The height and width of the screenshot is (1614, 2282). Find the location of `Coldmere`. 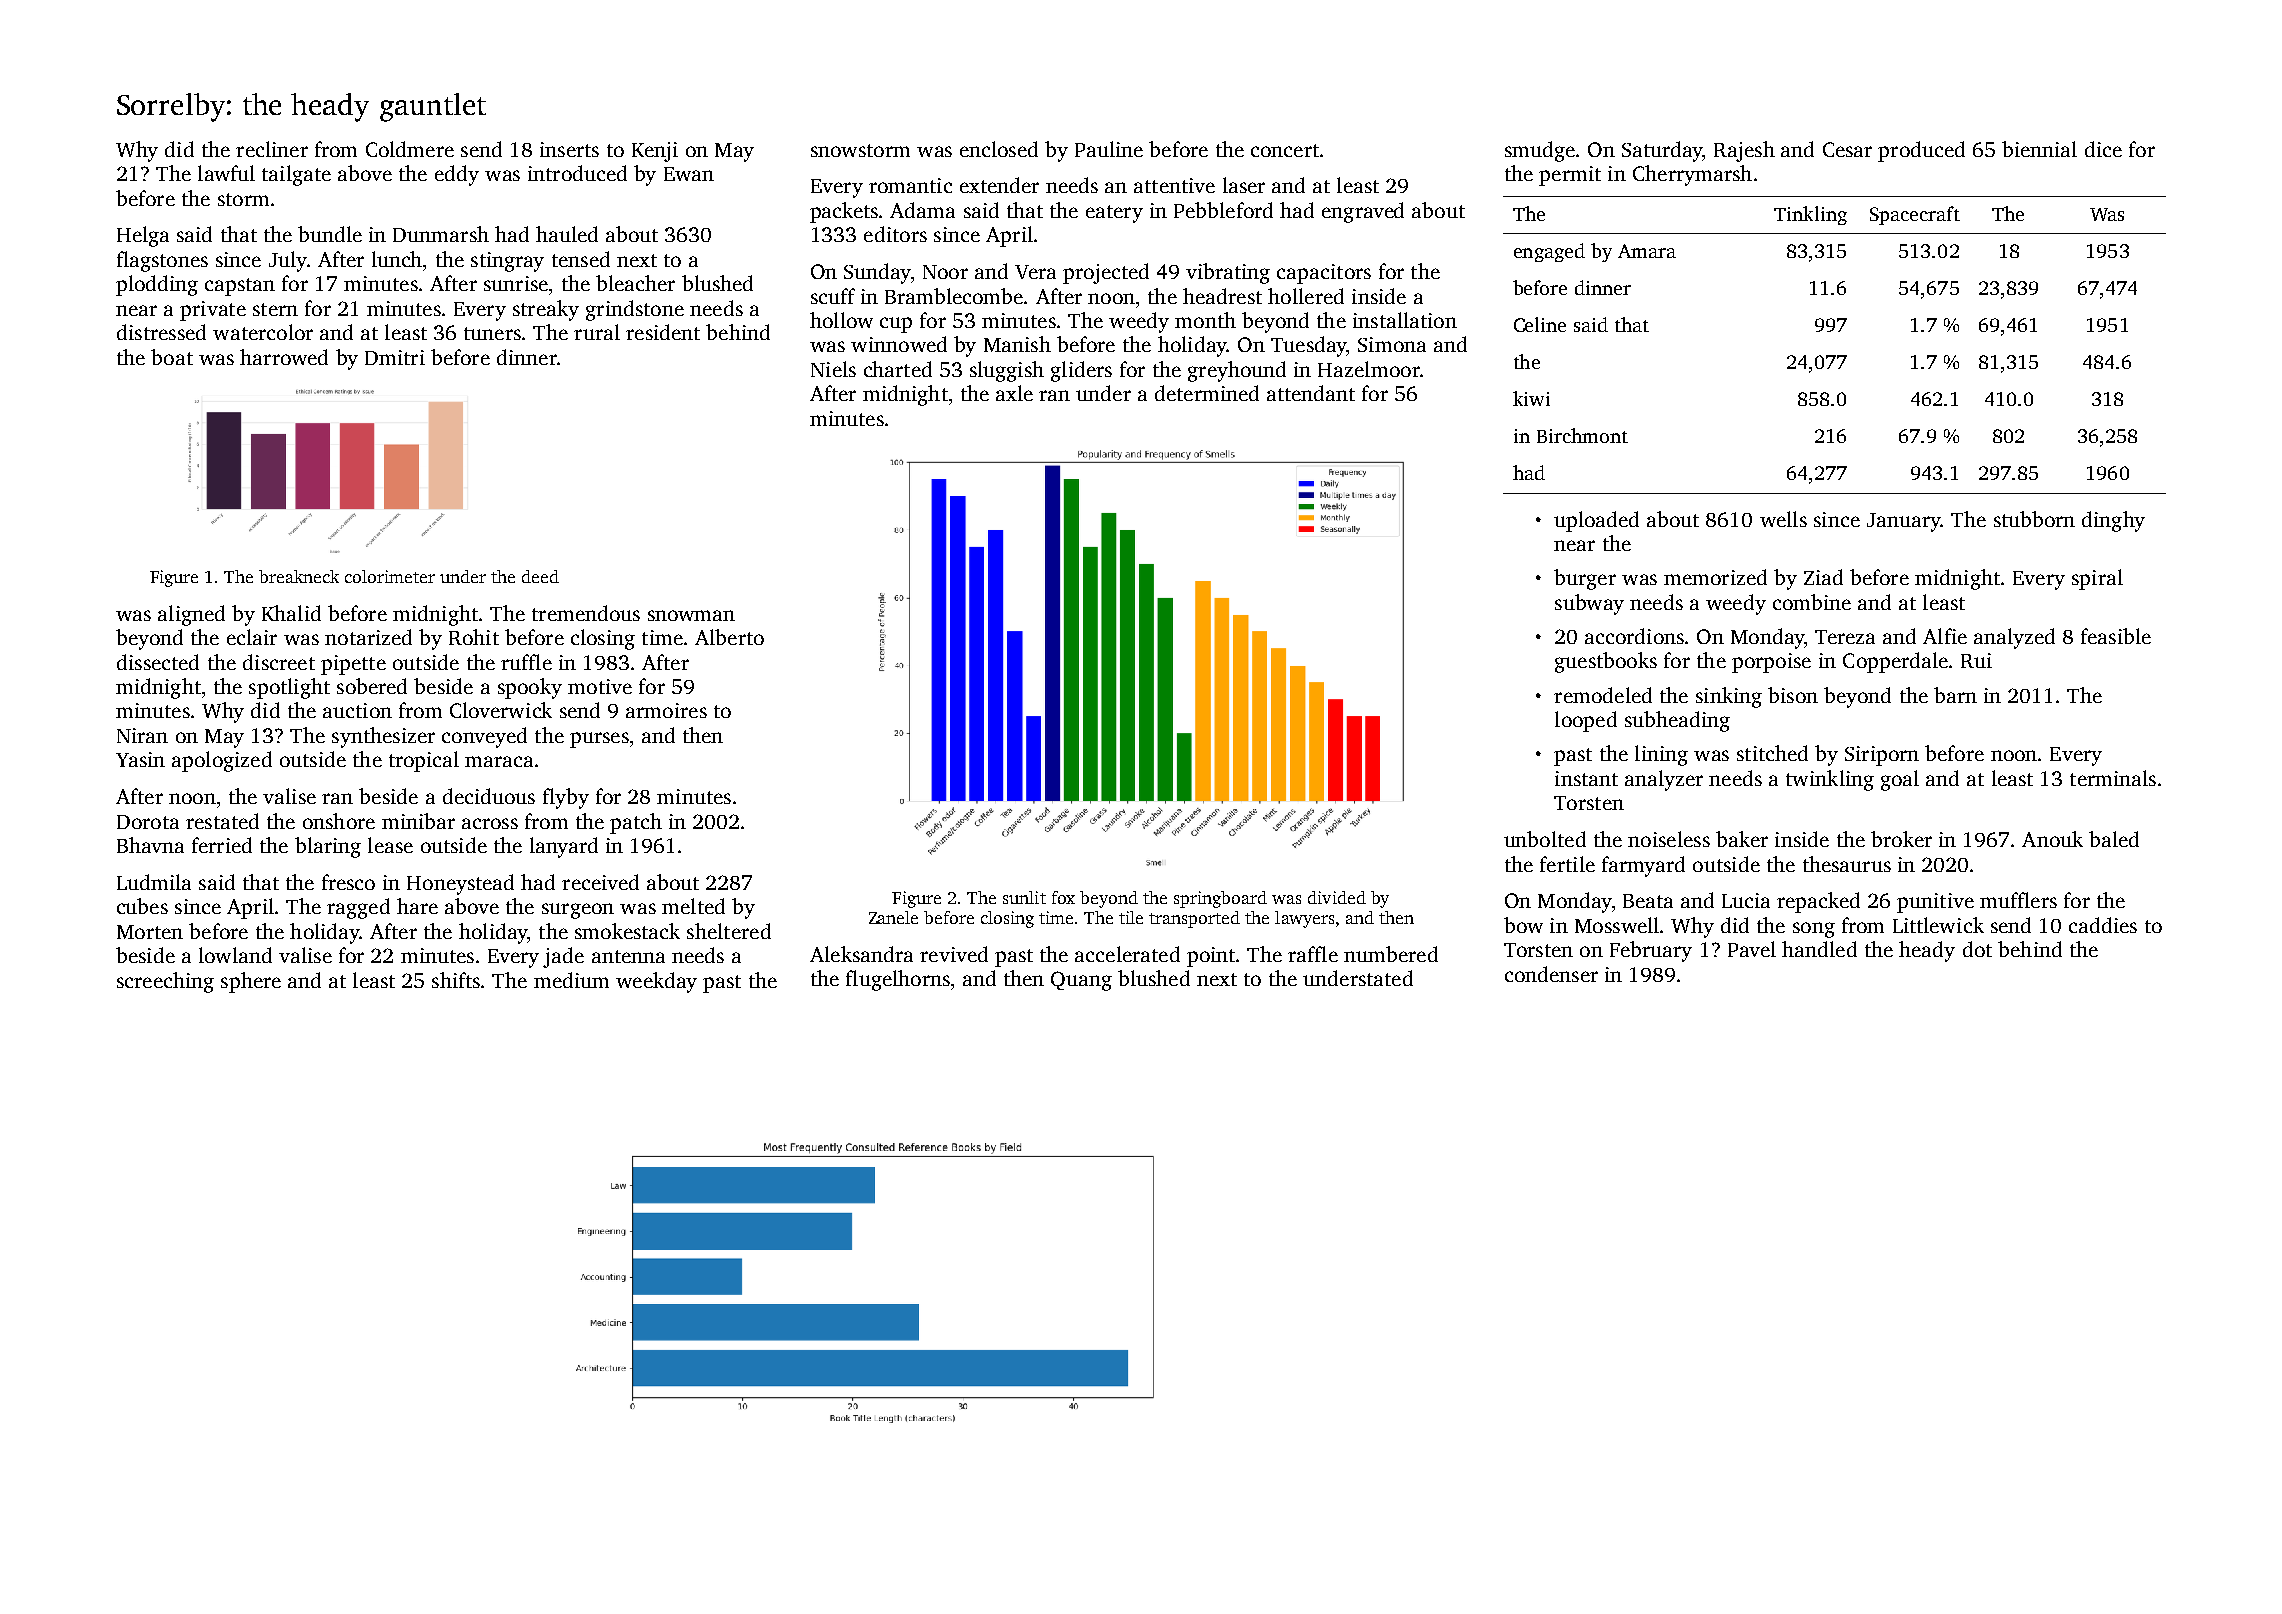

Coldmere is located at coordinates (410, 149).
